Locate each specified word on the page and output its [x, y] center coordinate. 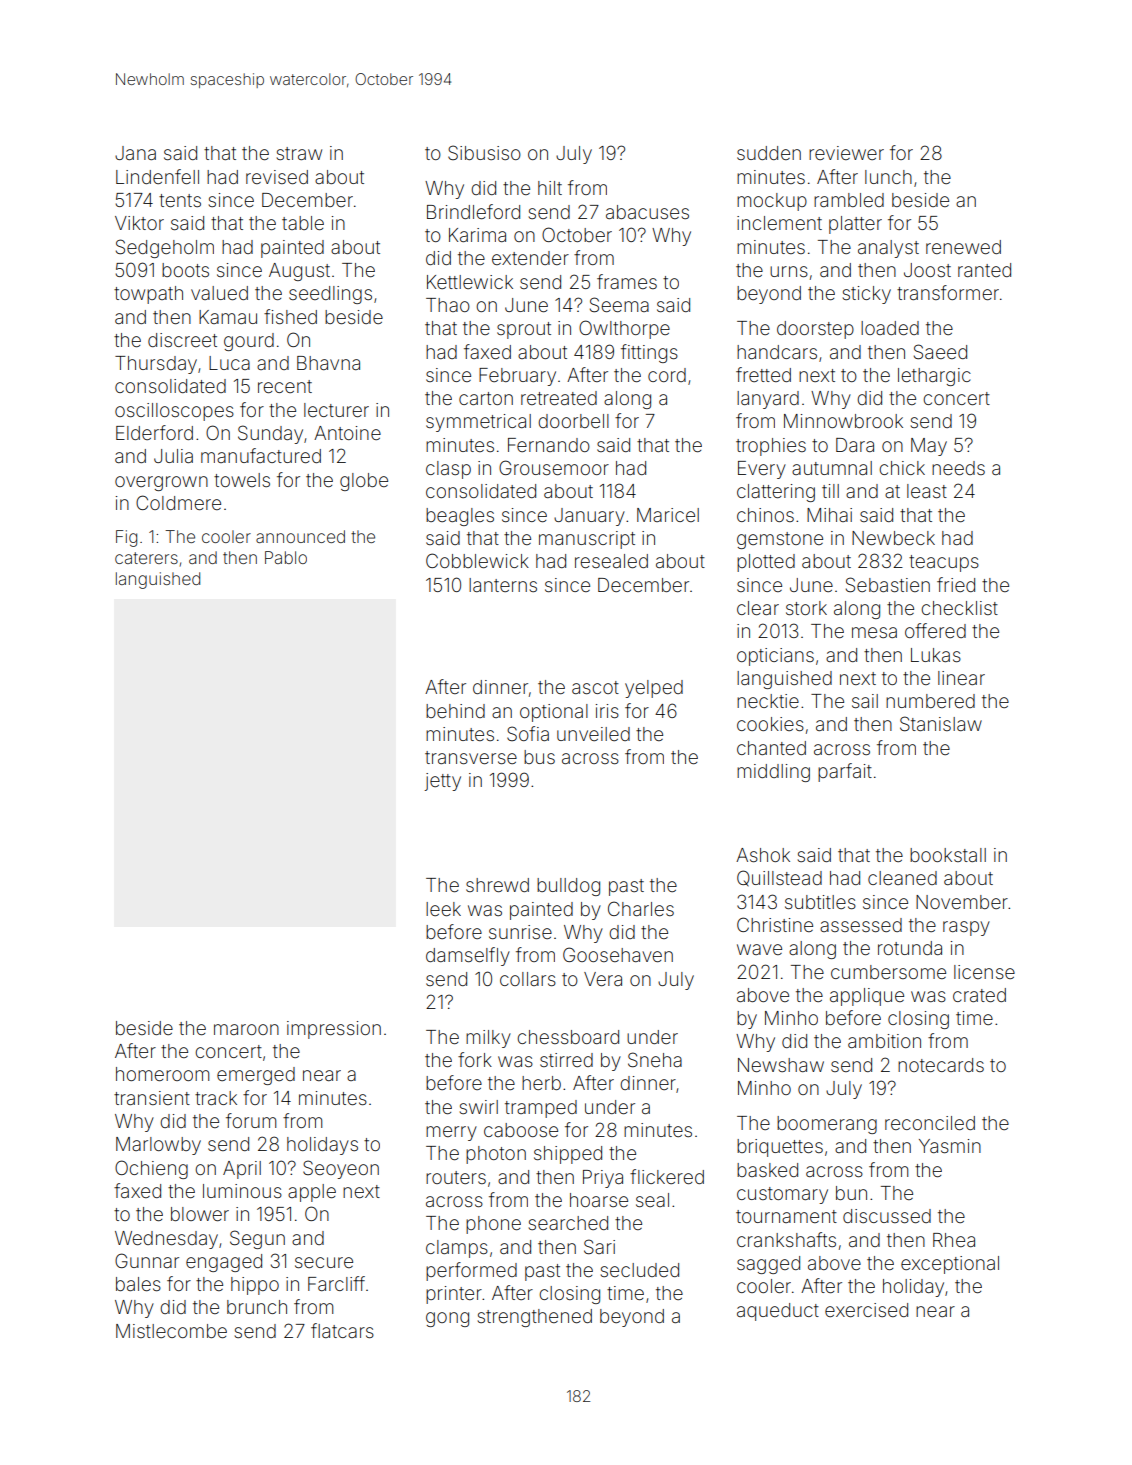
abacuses [647, 212]
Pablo [286, 557]
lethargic [934, 377]
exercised [866, 1310]
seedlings [330, 295]
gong [447, 1319]
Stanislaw [941, 723]
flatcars [342, 1330]
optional [554, 713]
